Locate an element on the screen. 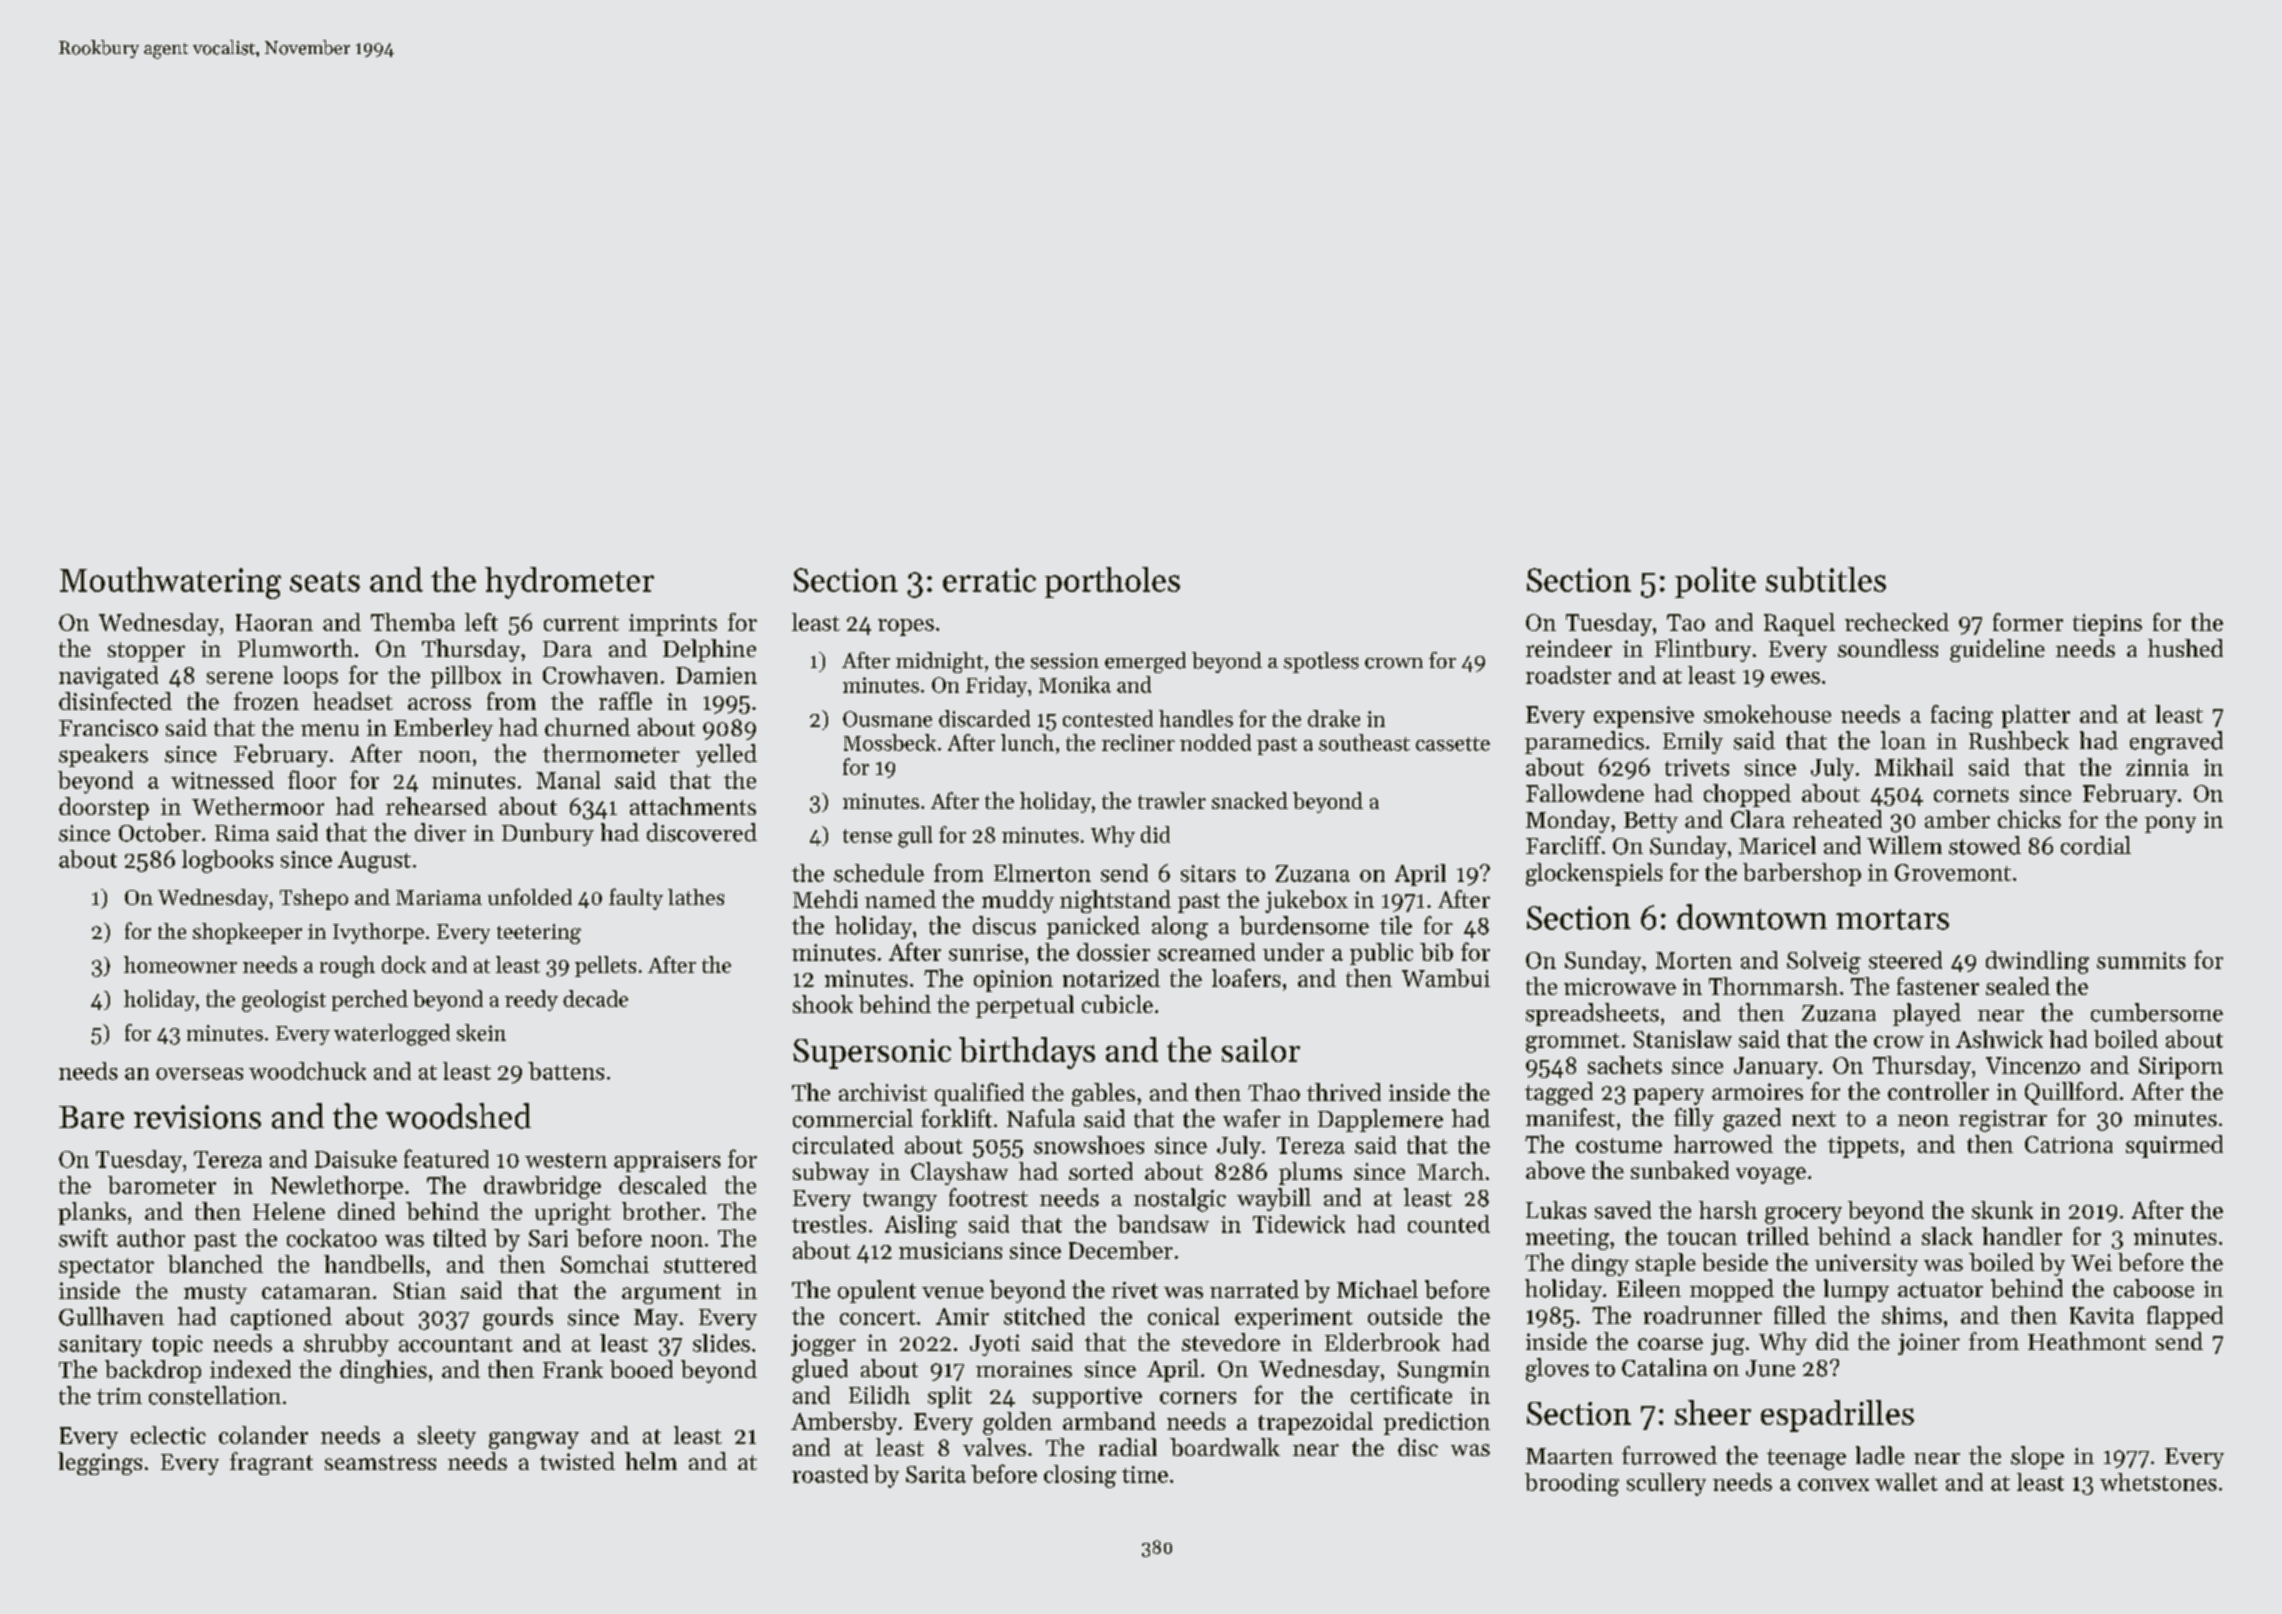  portholes is located at coordinates (1112, 582).
